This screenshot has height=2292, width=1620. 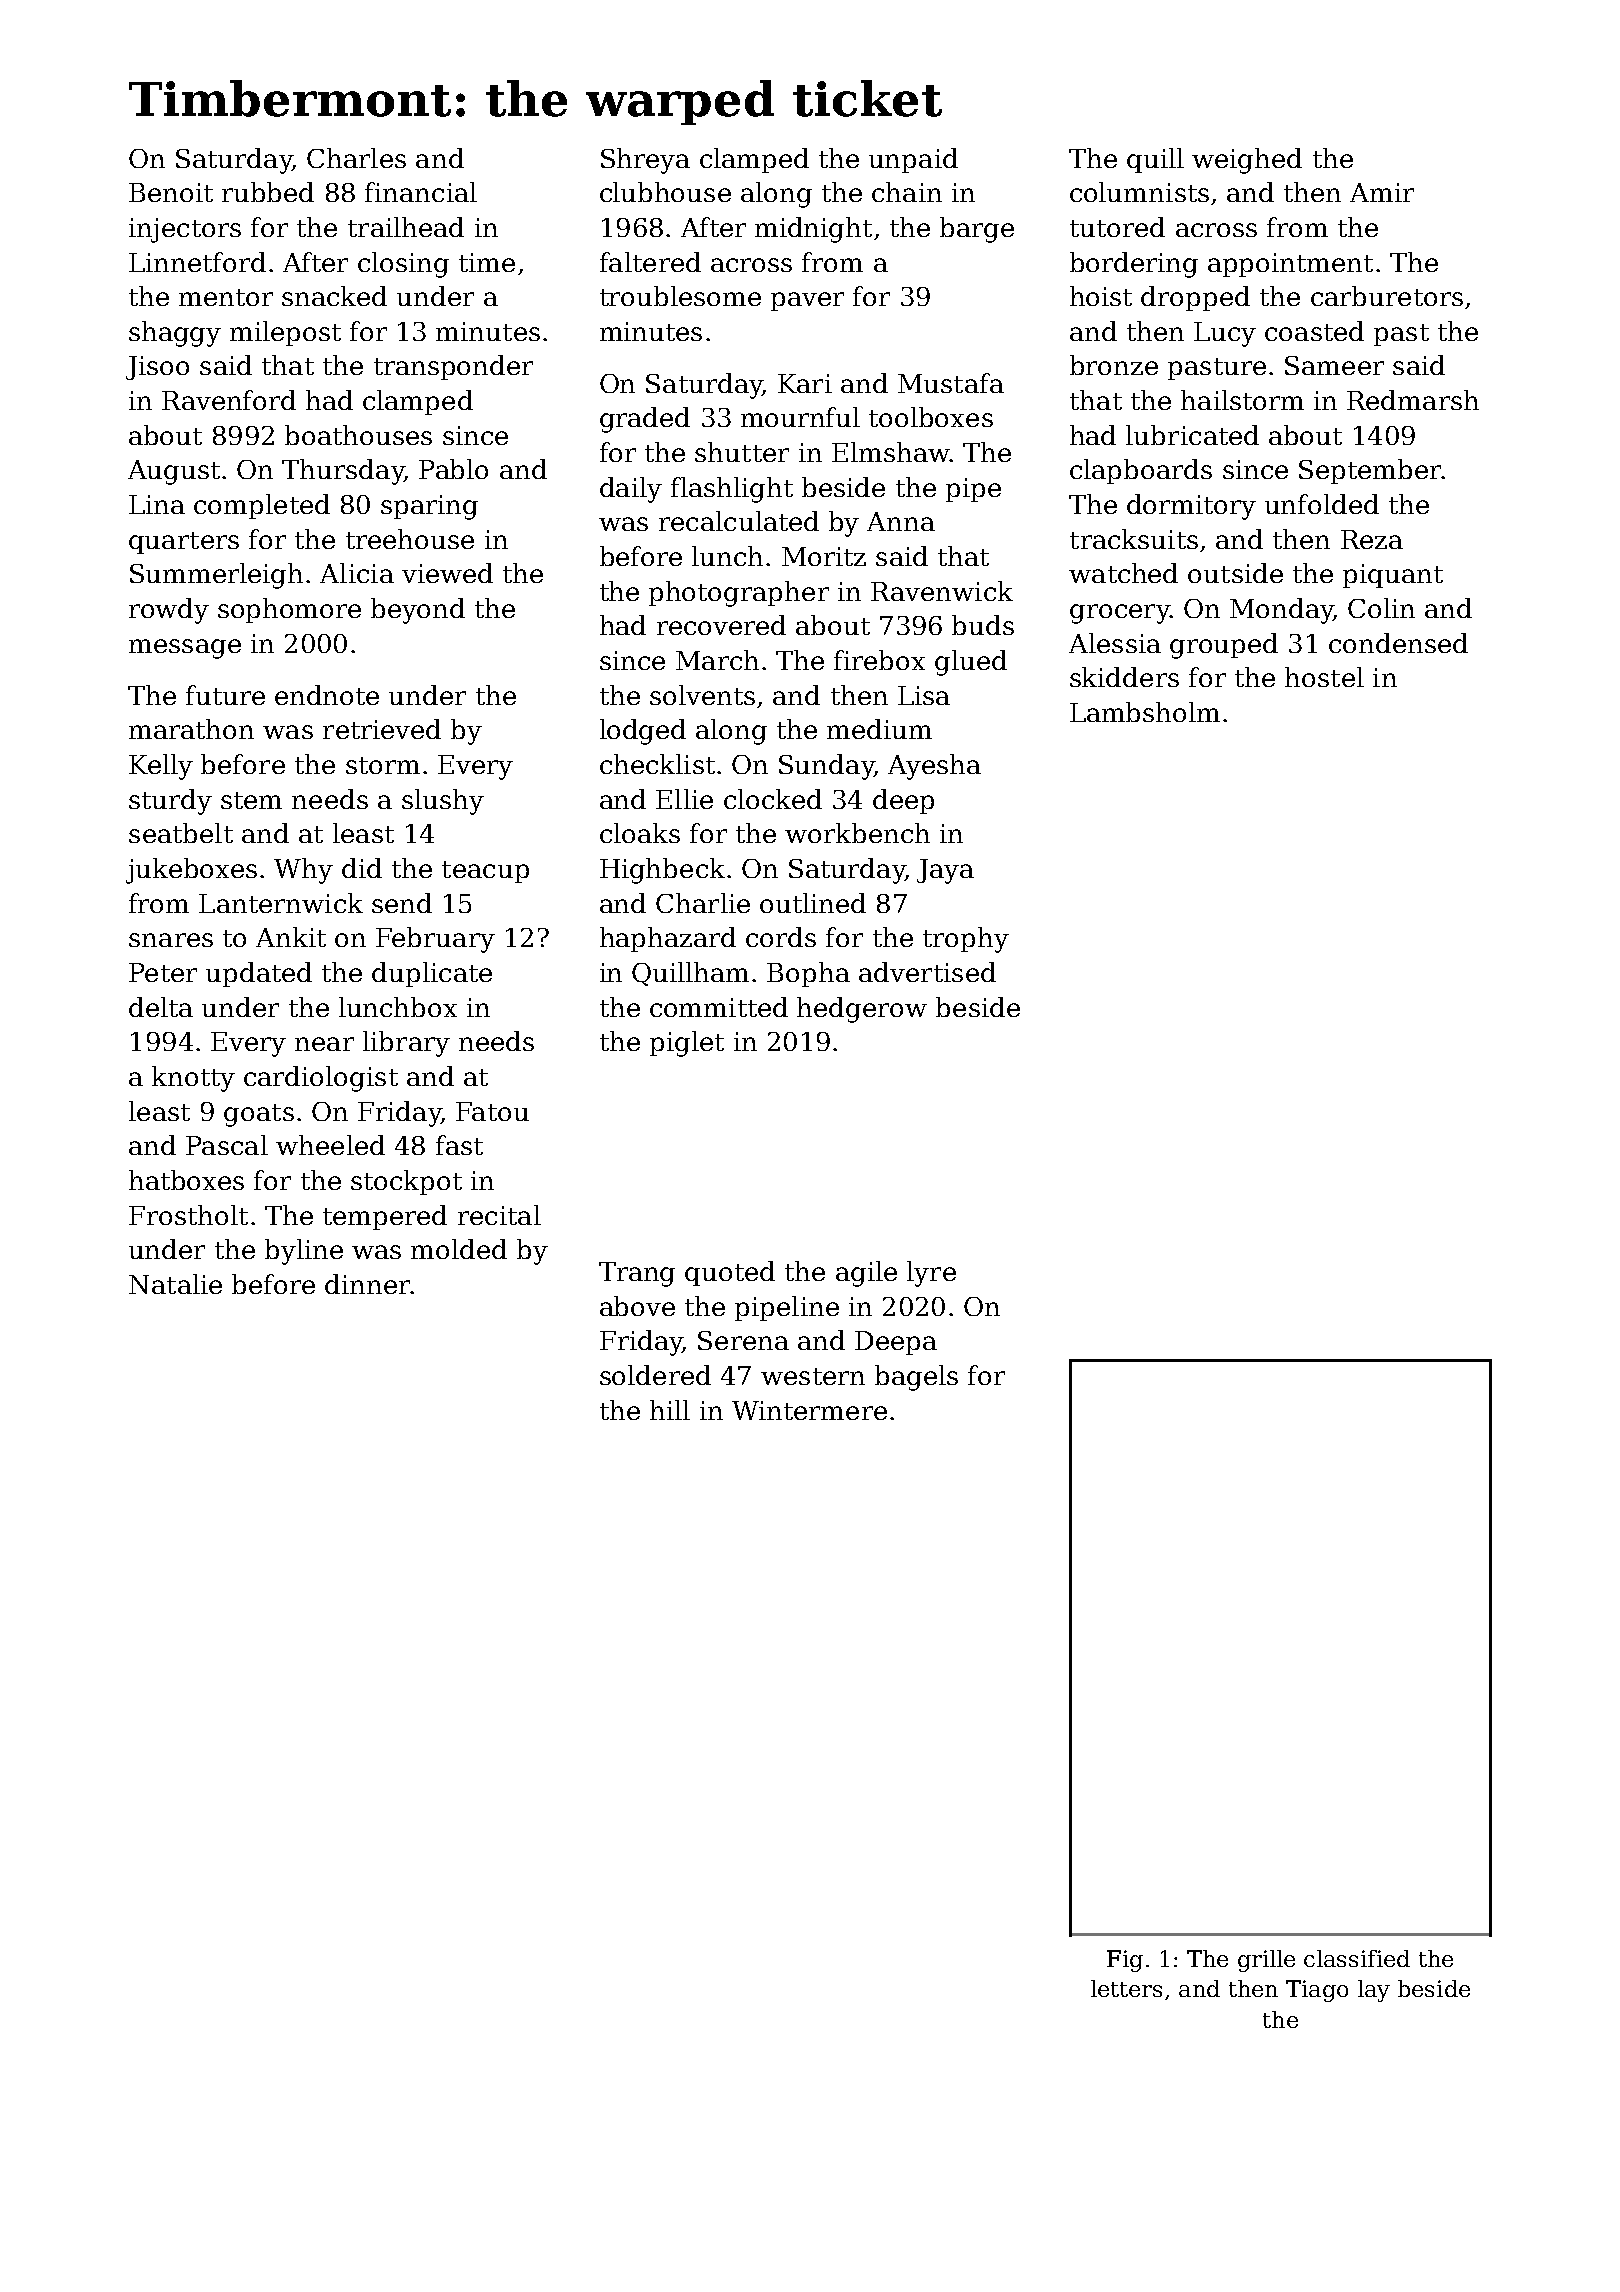 What do you see at coordinates (640, 833) in the screenshot?
I see `cloaks` at bounding box center [640, 833].
